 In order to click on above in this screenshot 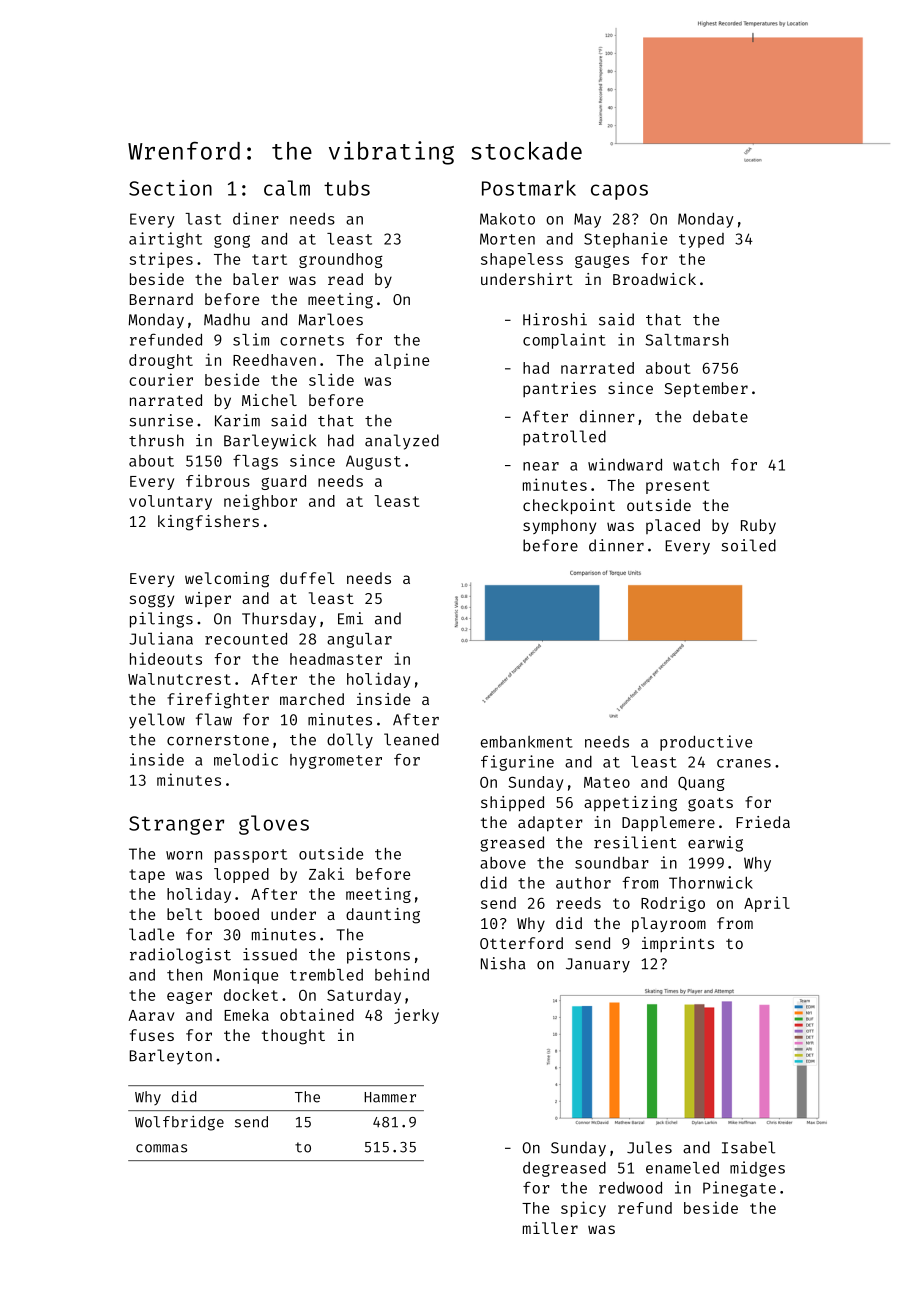, I will do `click(503, 863)`.
